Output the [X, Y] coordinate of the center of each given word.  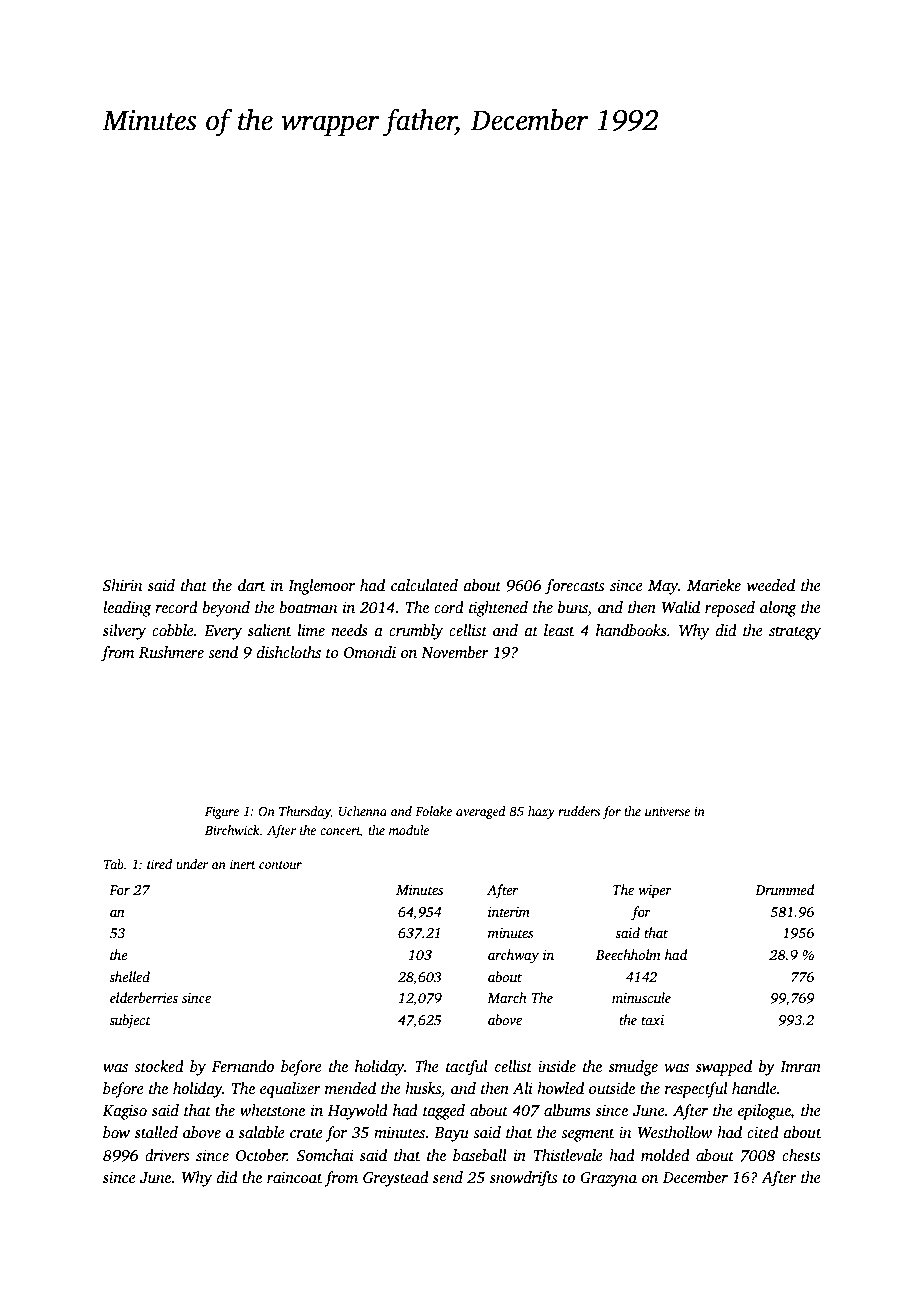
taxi [652, 1020]
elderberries [144, 997]
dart [252, 585]
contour [280, 865]
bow [116, 1132]
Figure [222, 812]
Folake [433, 811]
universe [667, 811]
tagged [444, 1112]
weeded [771, 585]
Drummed [784, 889]
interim [509, 912]
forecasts [574, 587]
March [507, 997]
